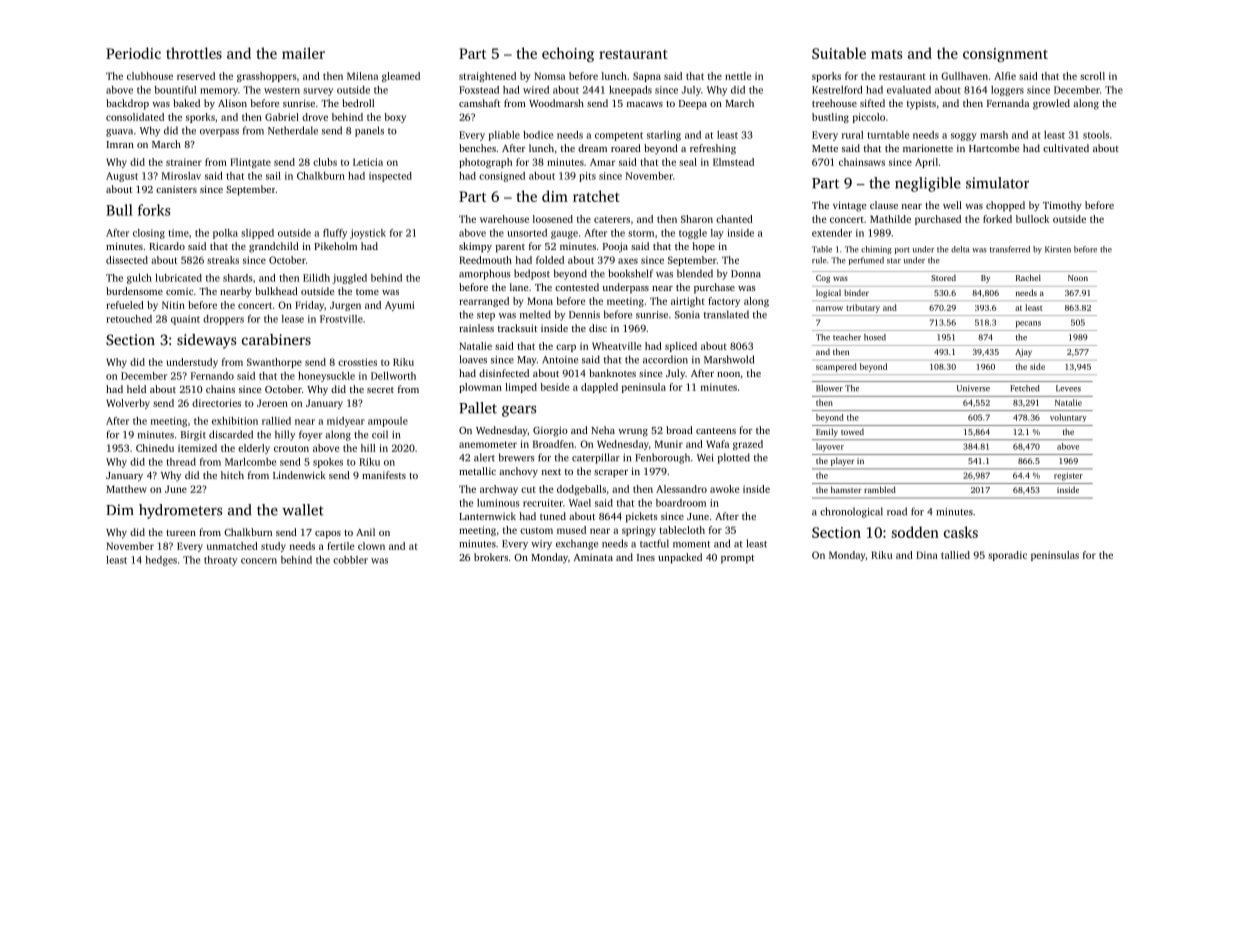  I want to click on hitch, so click(232, 475).
